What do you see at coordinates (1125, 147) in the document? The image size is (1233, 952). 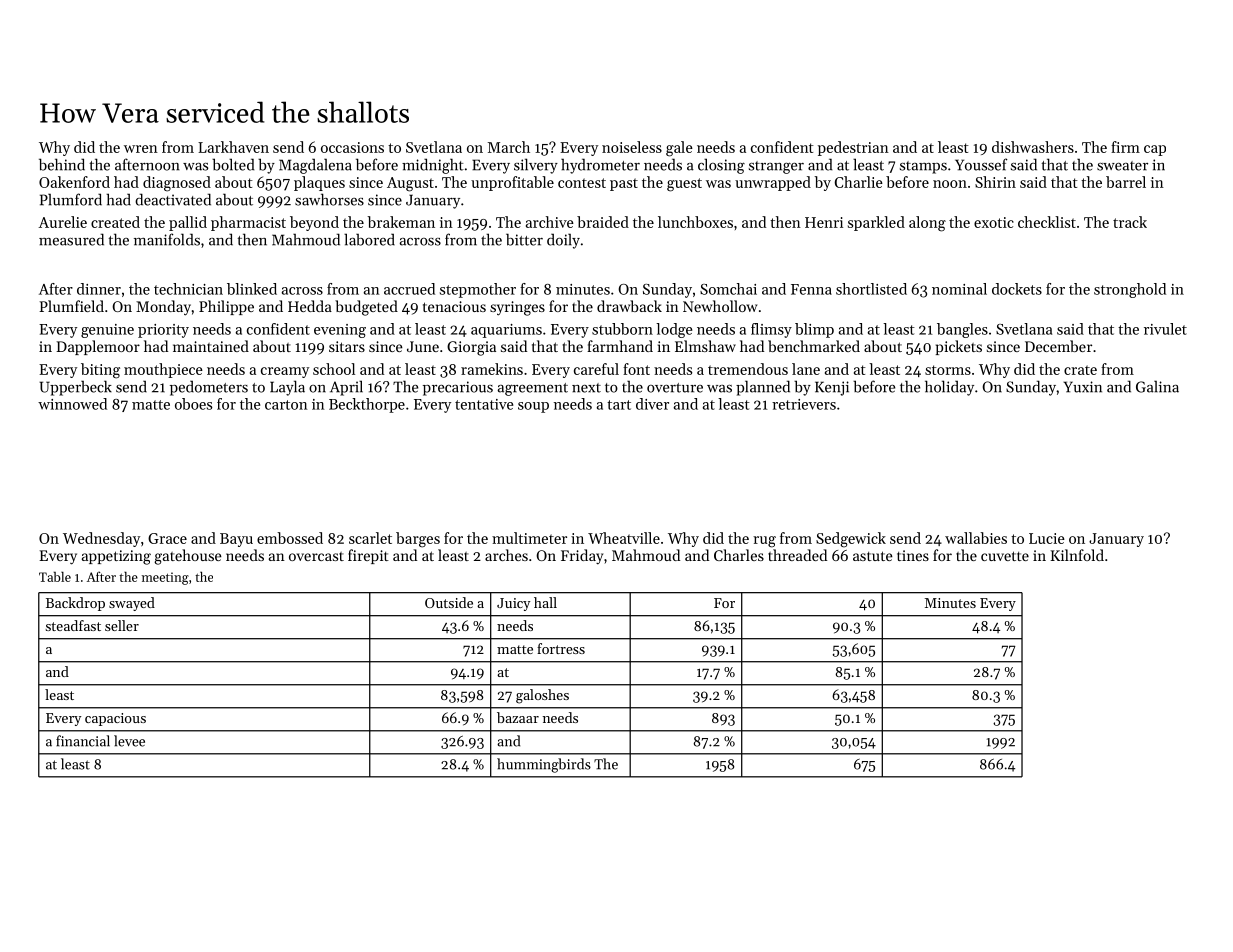 I see `firm` at bounding box center [1125, 147].
